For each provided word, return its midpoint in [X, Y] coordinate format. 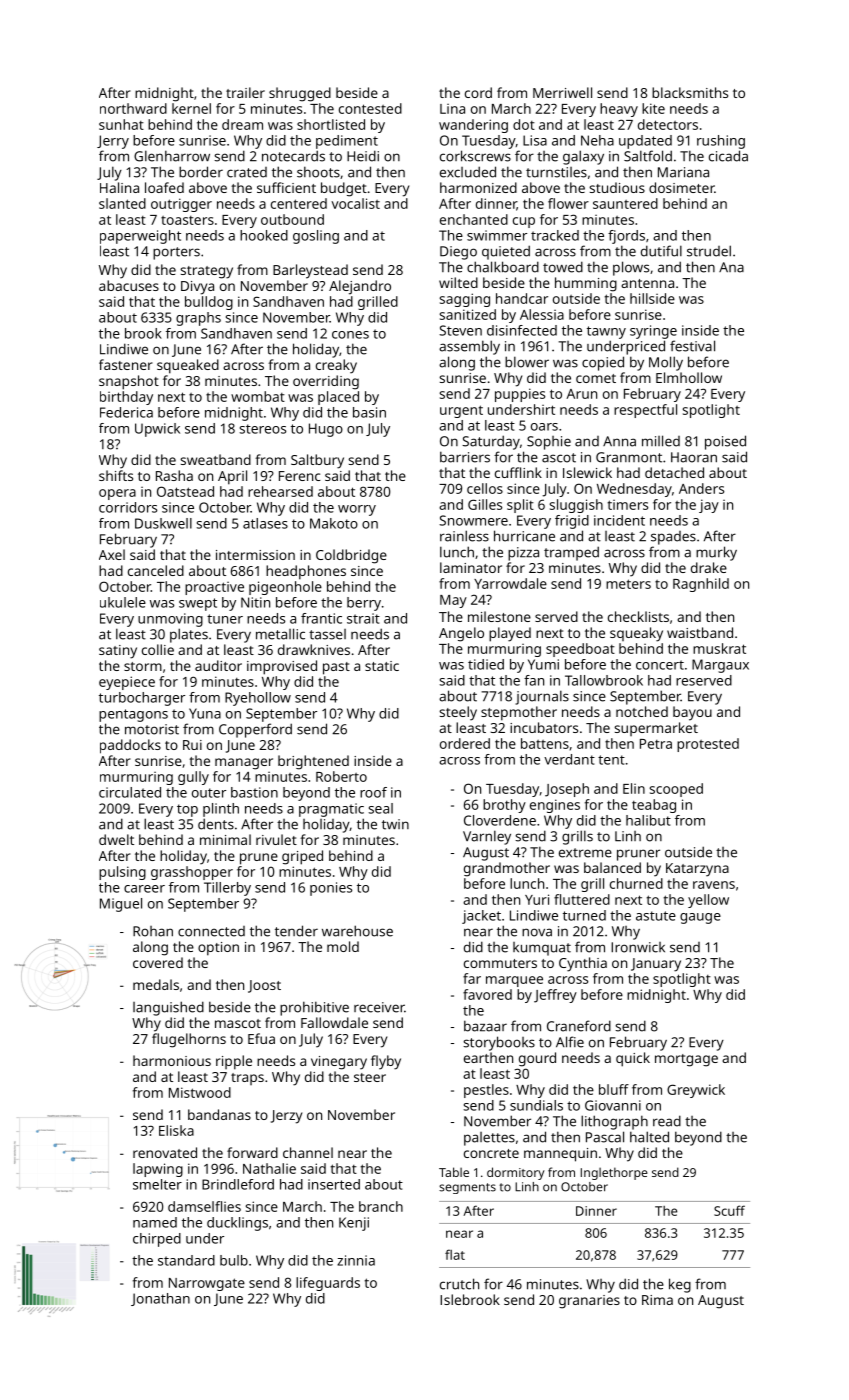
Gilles [485, 504]
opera [117, 494]
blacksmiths [690, 92]
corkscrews [475, 156]
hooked [264, 235]
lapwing [158, 1170]
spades [673, 538]
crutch [459, 1284]
